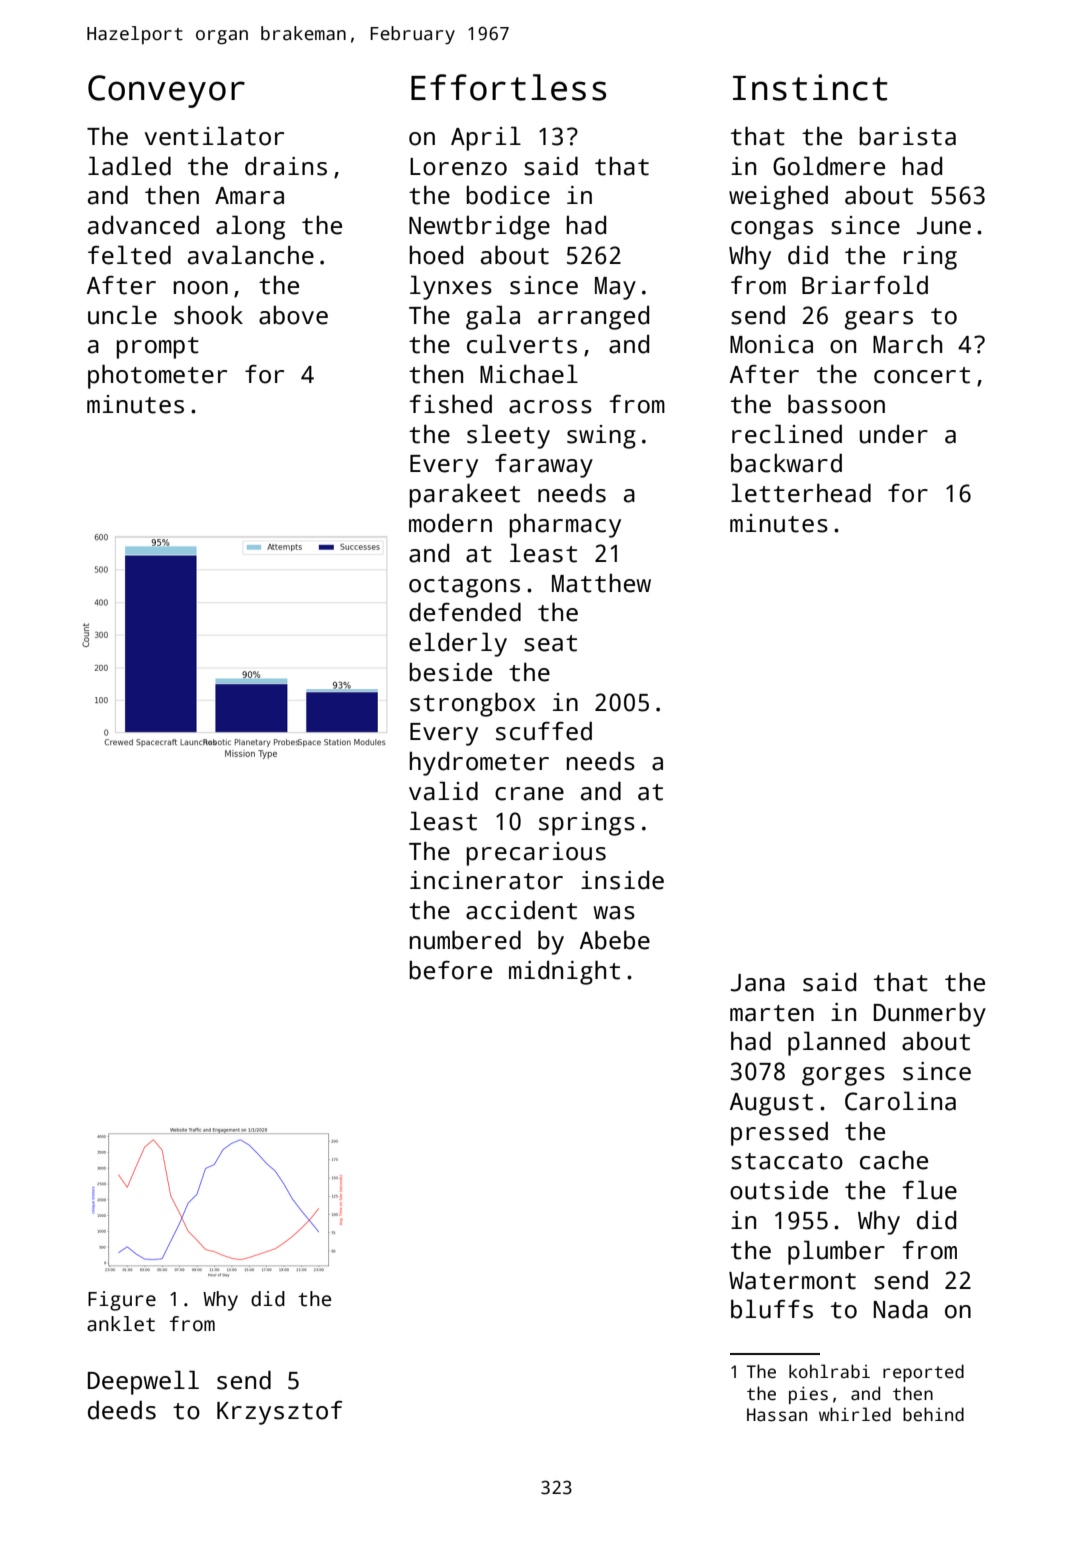 The image size is (1081, 1566). Describe the element at coordinates (464, 587) in the screenshot. I see `octagons` at that location.
